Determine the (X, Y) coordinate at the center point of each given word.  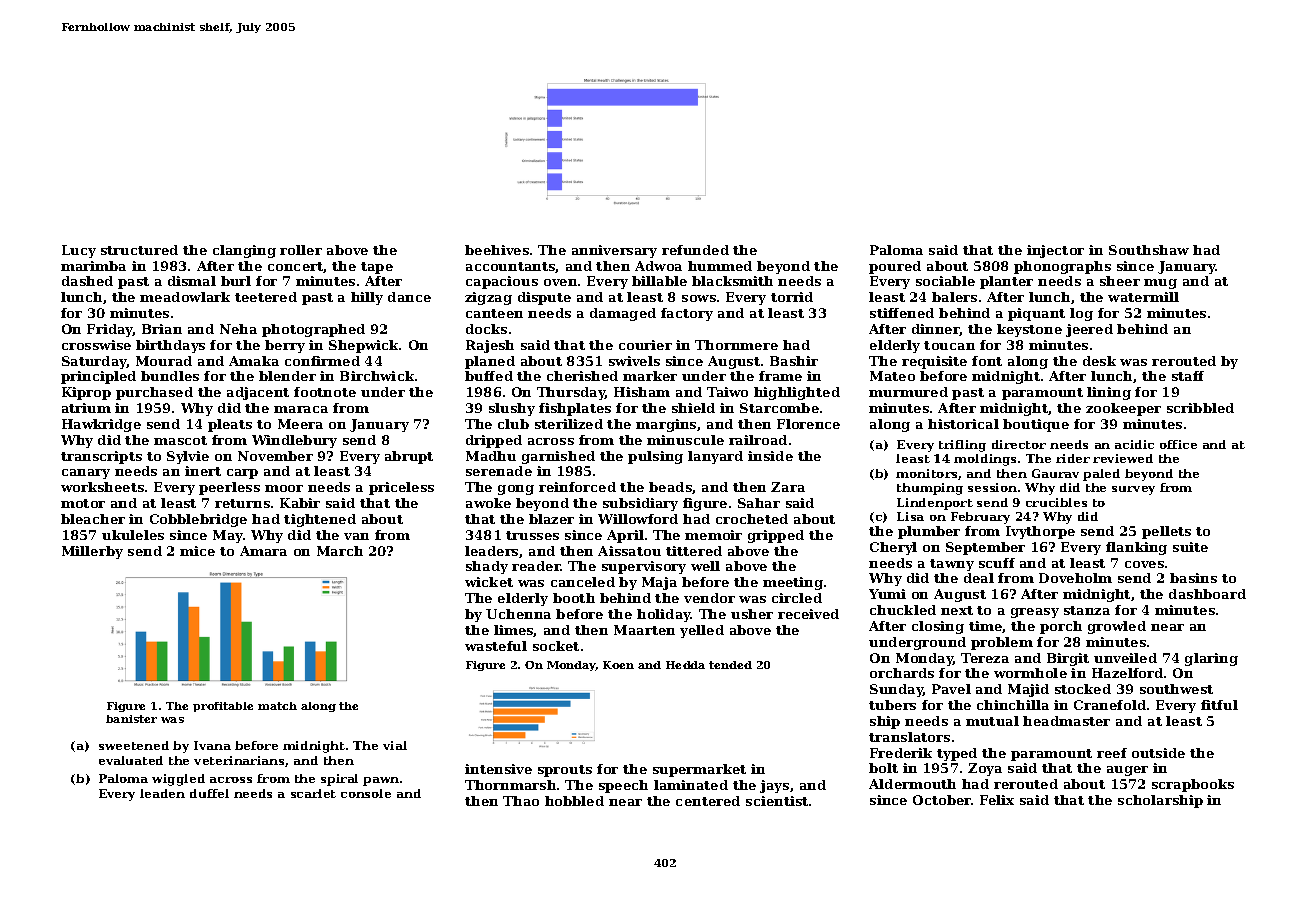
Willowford (638, 519)
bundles (170, 376)
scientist (777, 801)
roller (301, 250)
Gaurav (1055, 473)
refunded (695, 250)
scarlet (313, 793)
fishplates (575, 409)
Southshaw (1149, 250)
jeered (1089, 330)
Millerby (92, 552)
